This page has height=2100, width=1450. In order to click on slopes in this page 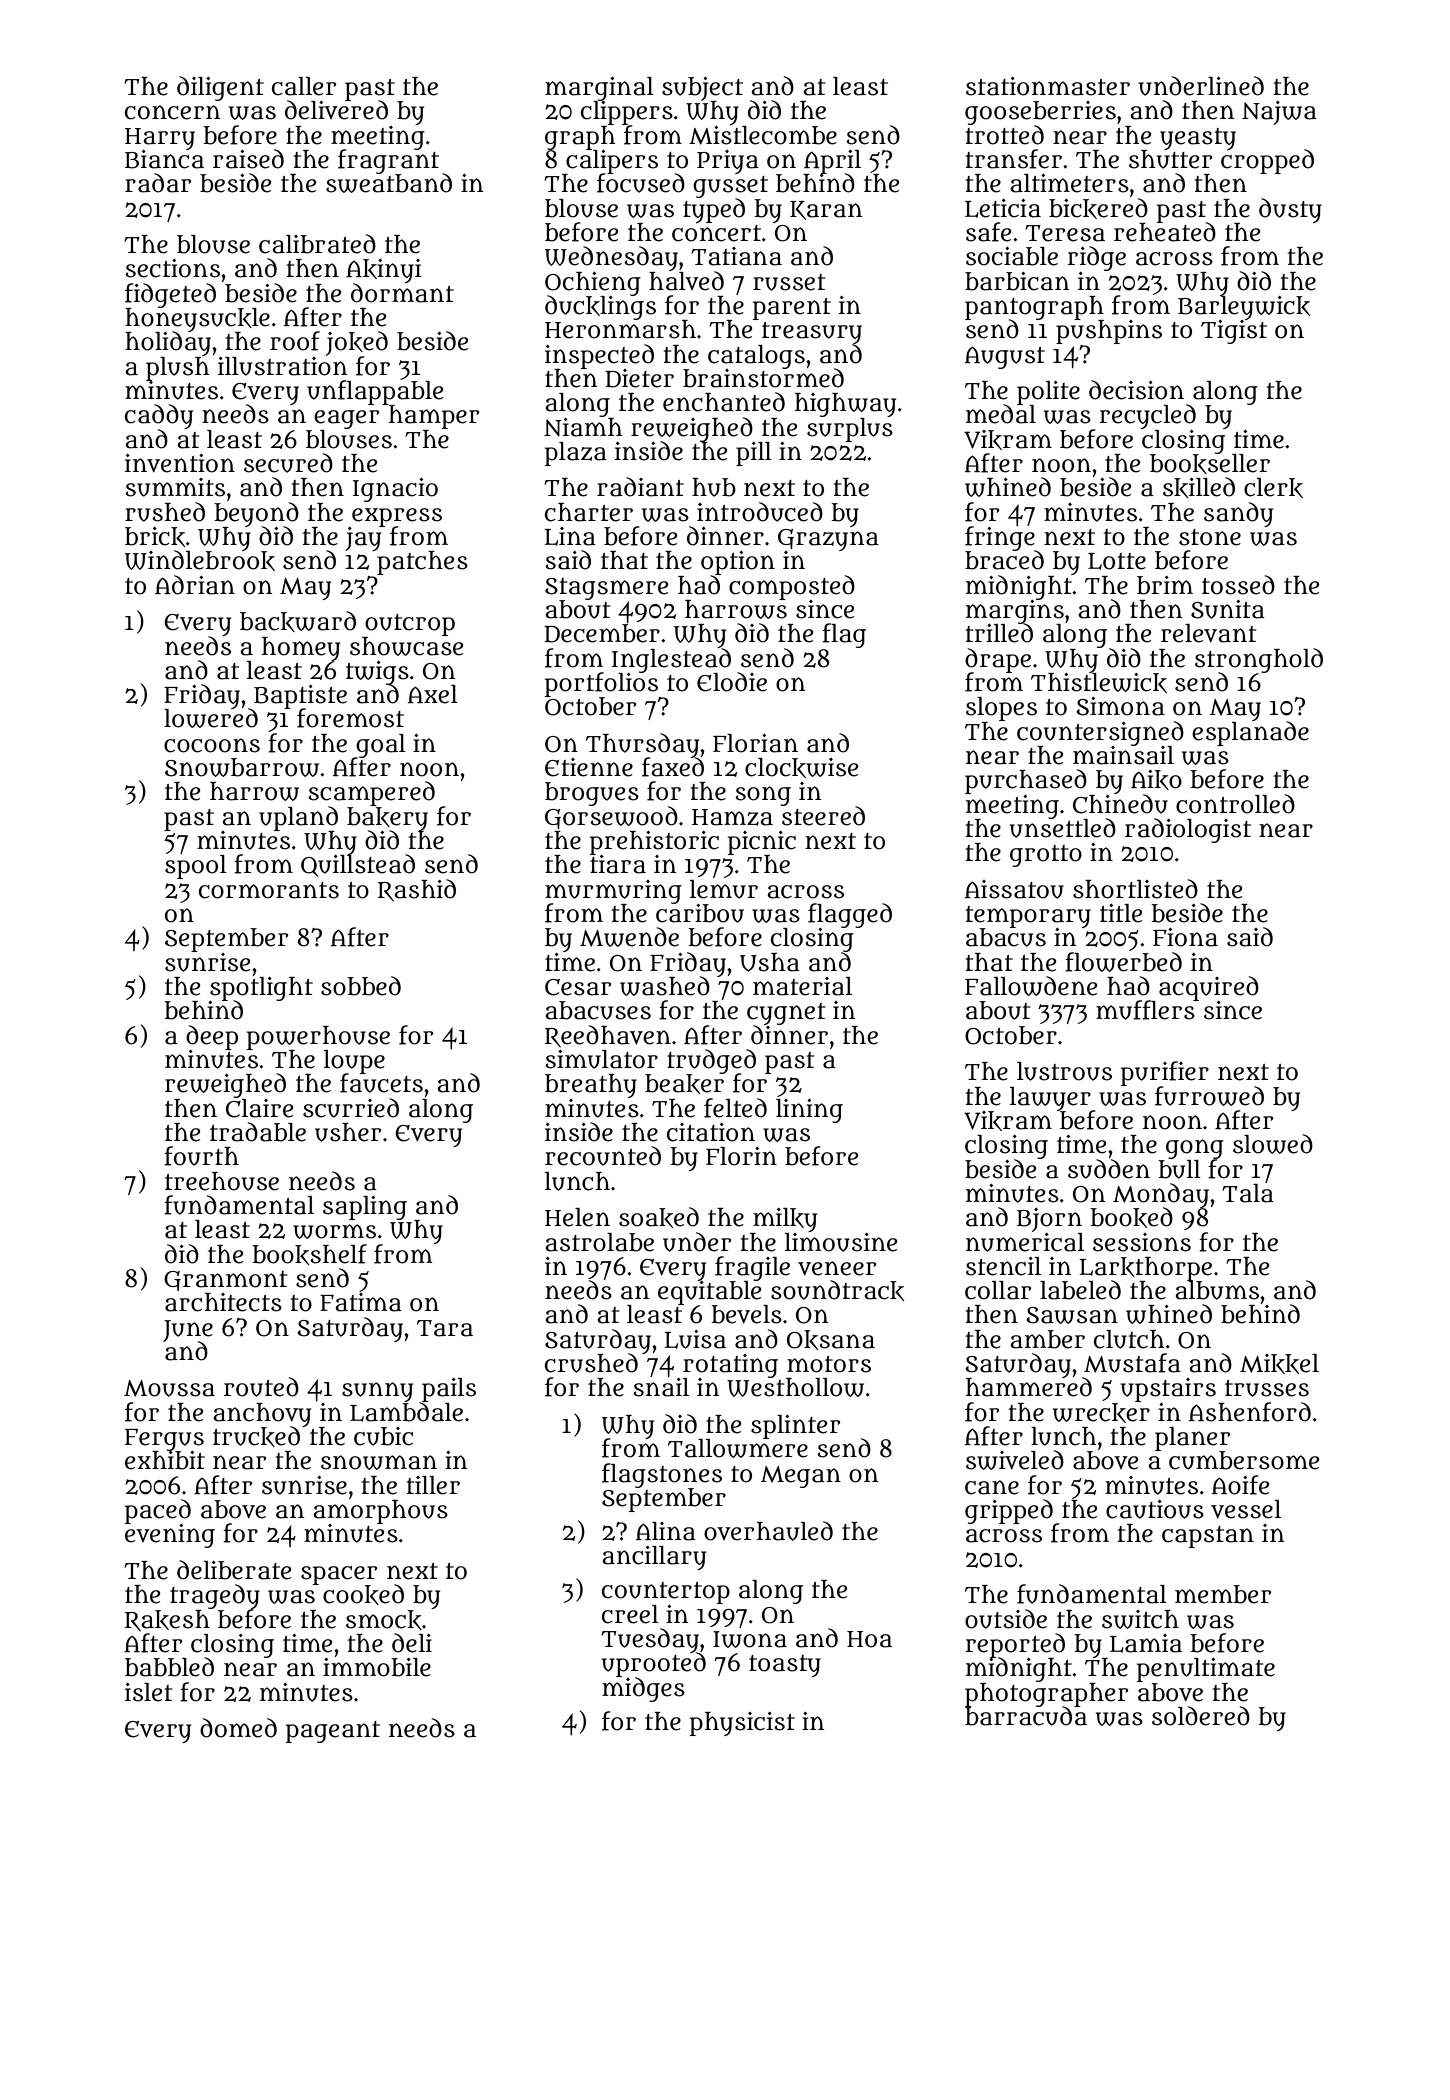, I will do `click(1001, 709)`.
